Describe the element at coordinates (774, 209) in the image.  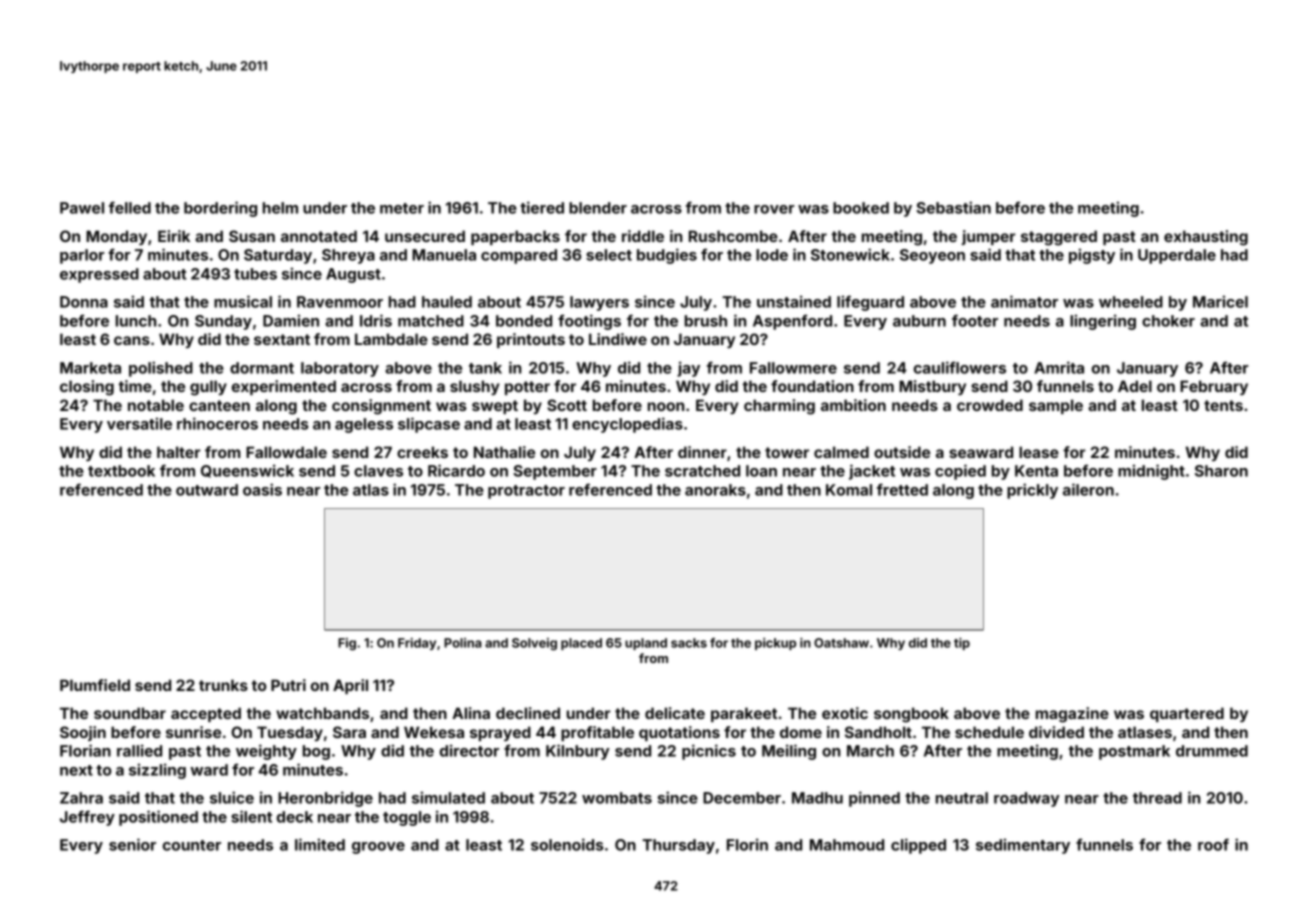
I see `rover` at that location.
